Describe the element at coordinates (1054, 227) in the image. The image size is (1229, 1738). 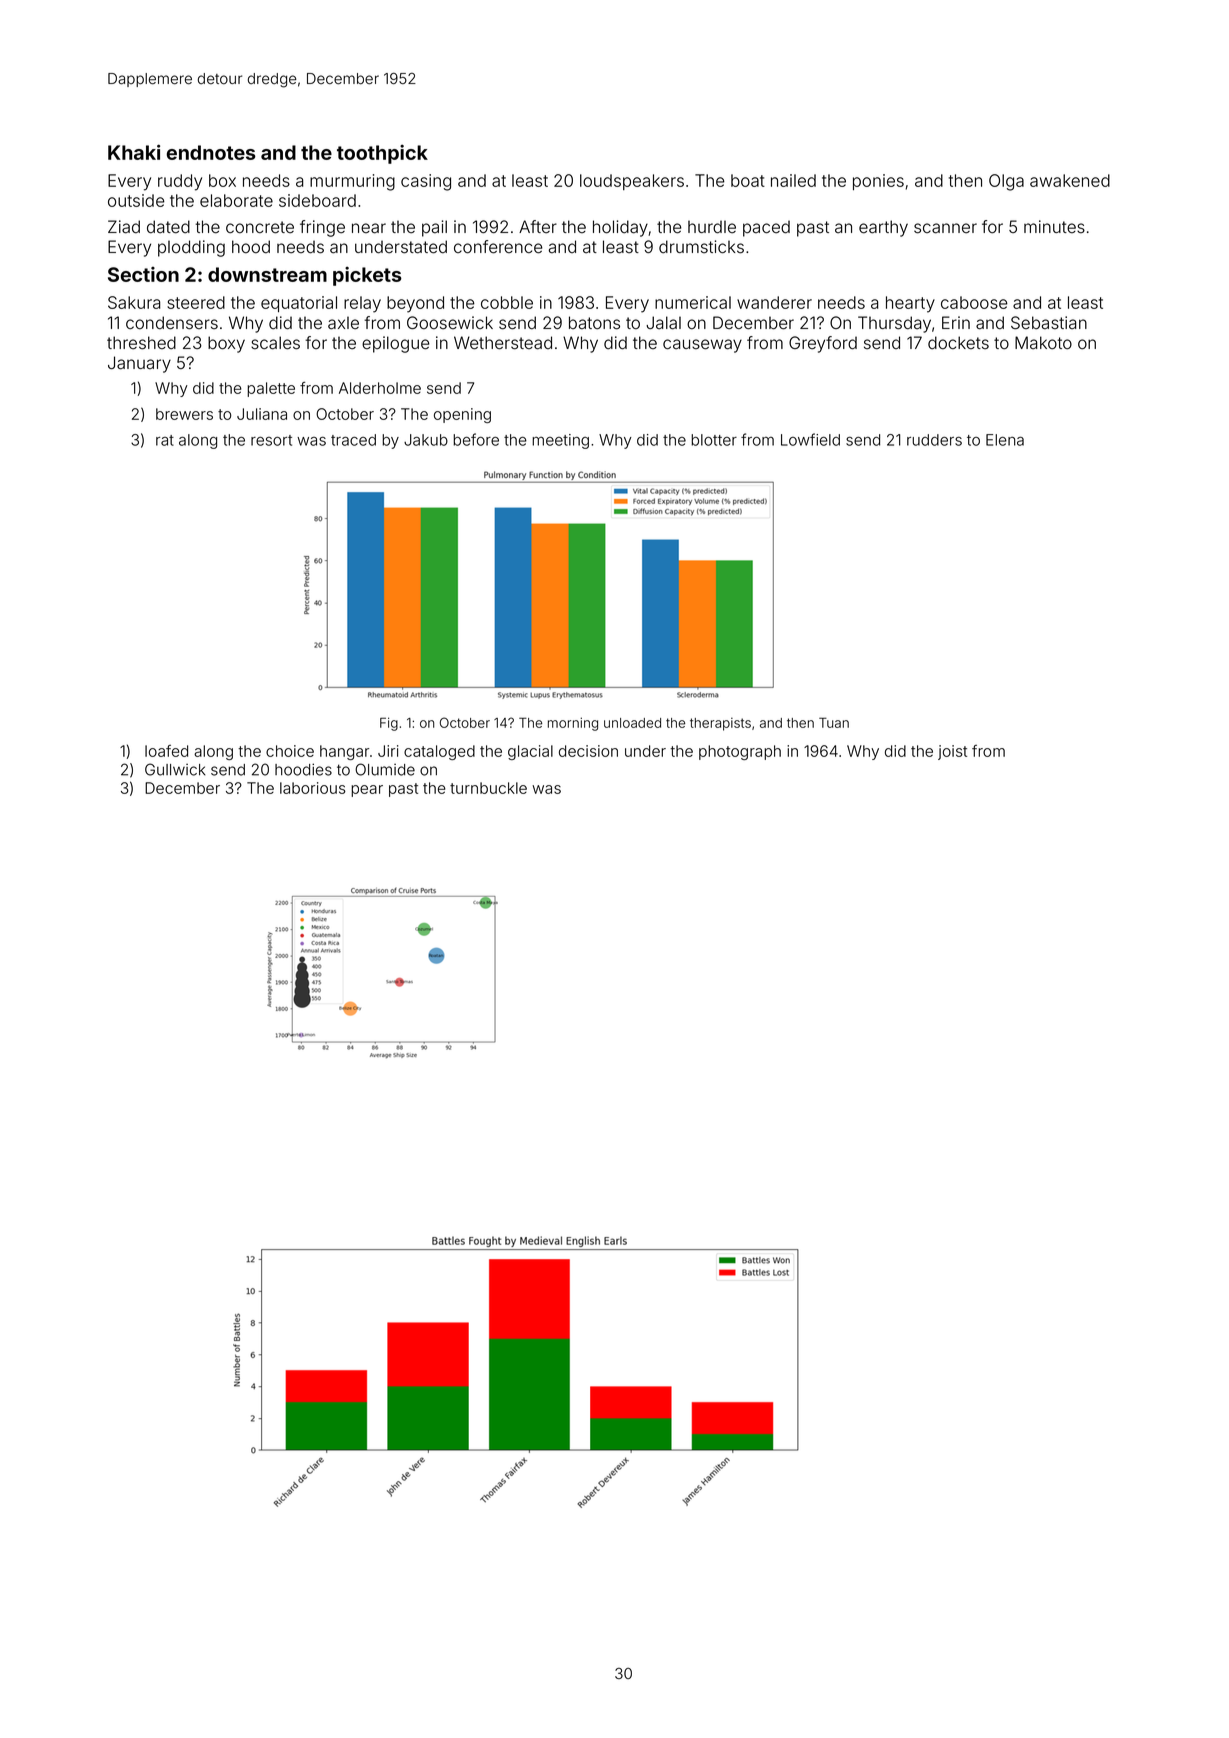
I see `minutes` at that location.
